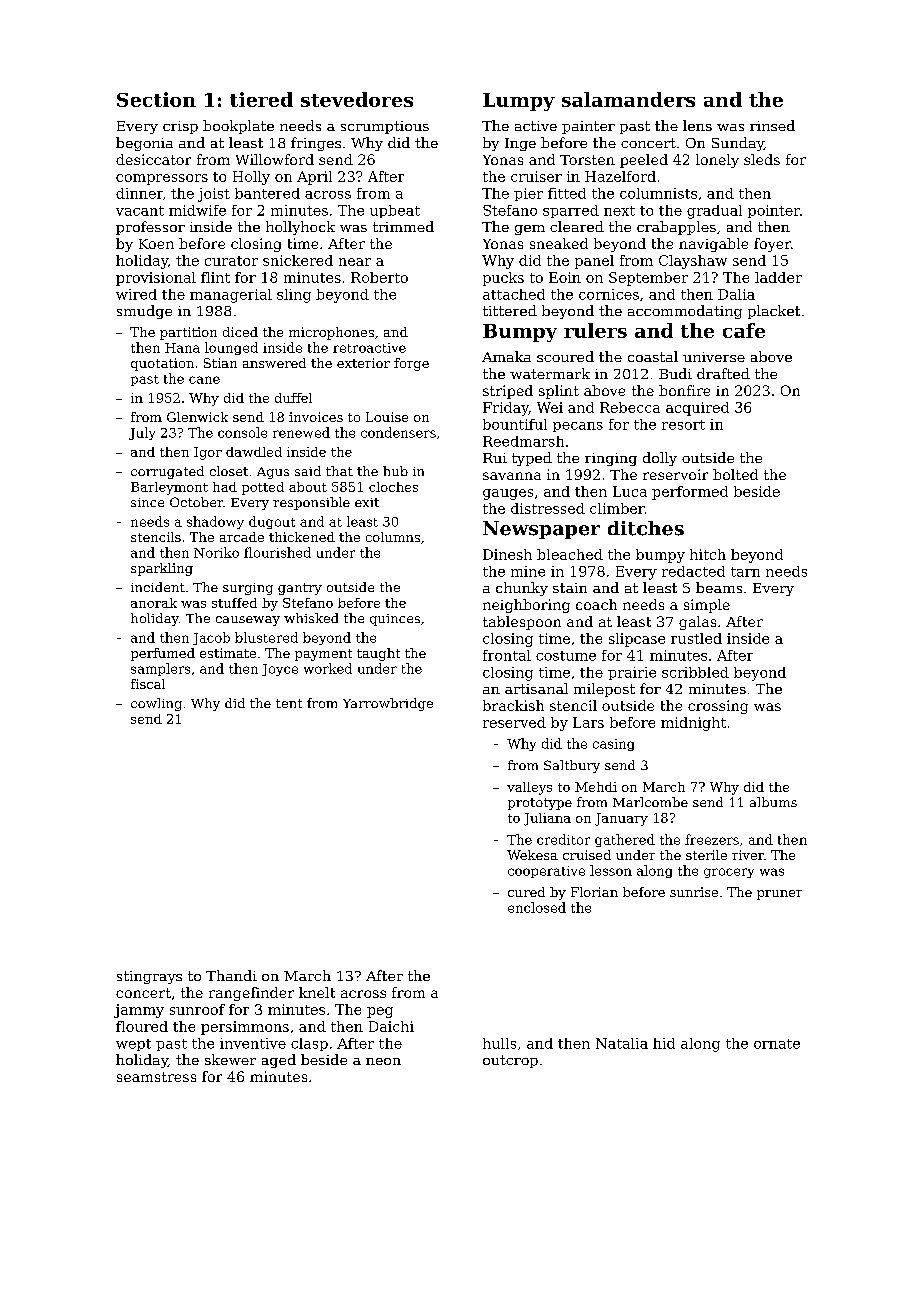 The image size is (924, 1308). Describe the element at coordinates (231, 975) in the document. I see `Thandi` at that location.
